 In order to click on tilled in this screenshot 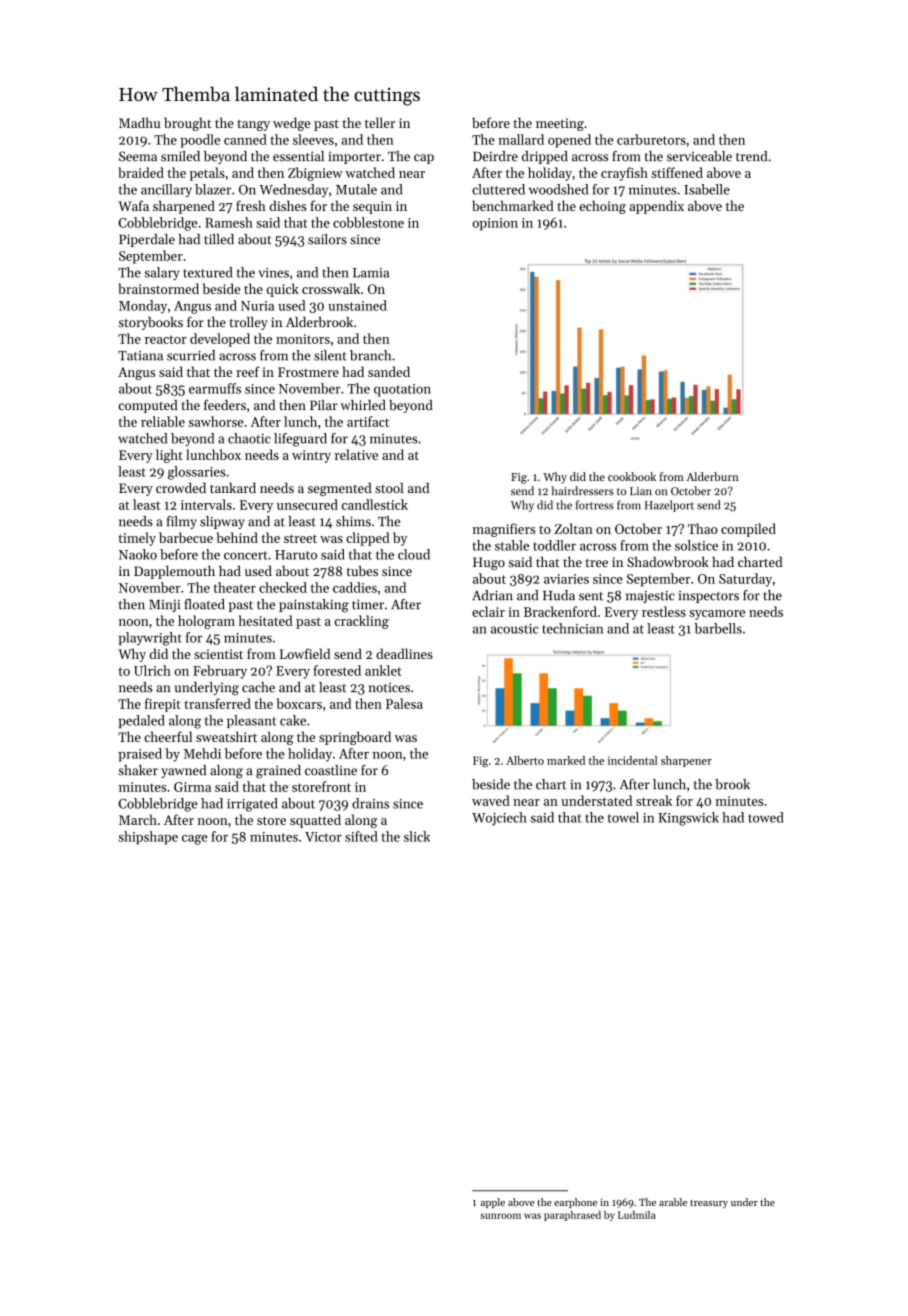, I will do `click(219, 239)`.
